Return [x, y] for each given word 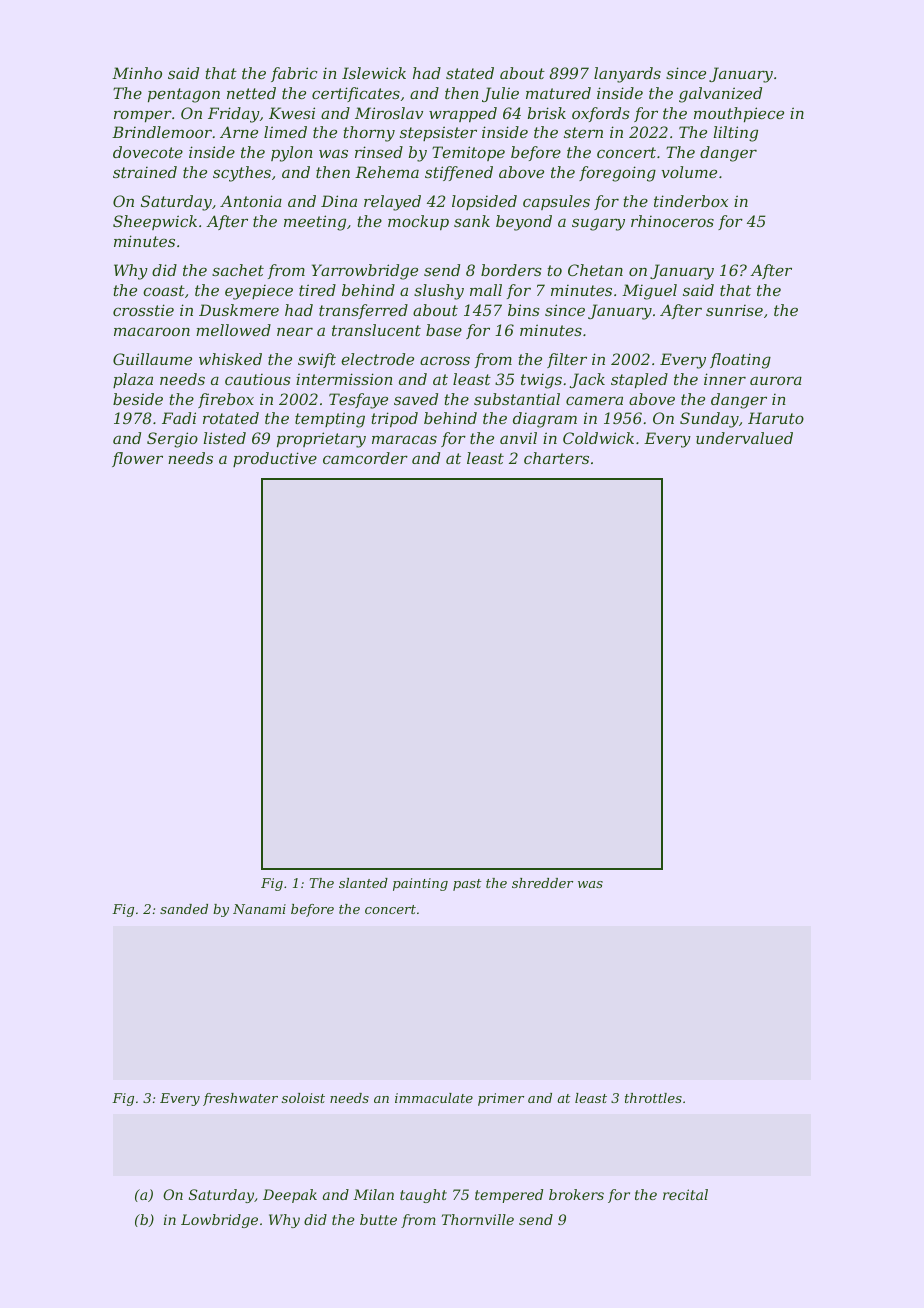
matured [558, 93]
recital [685, 1194]
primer [501, 1099]
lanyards [627, 75]
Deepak [290, 1196]
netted [251, 93]
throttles [653, 1098]
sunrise [734, 310]
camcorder [365, 458]
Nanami [259, 909]
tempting [330, 420]
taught [423, 1196]
